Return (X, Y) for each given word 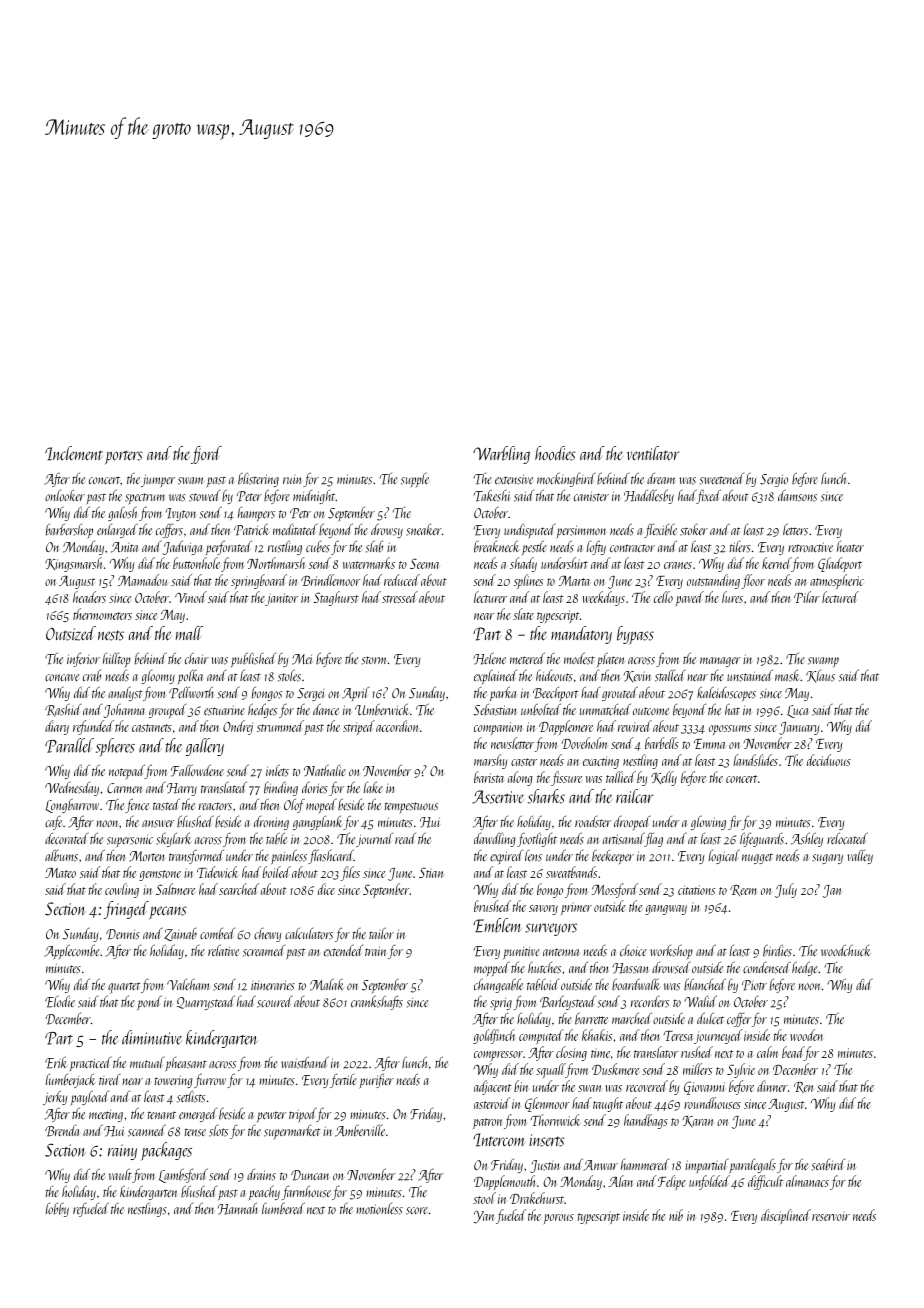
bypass (635, 635)
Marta (574, 581)
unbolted (541, 709)
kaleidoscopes (726, 693)
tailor (381, 933)
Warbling (501, 455)
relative (223, 950)
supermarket (292, 1132)
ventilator (653, 453)
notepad (127, 771)
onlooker (65, 495)
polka (190, 677)
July (786, 890)
